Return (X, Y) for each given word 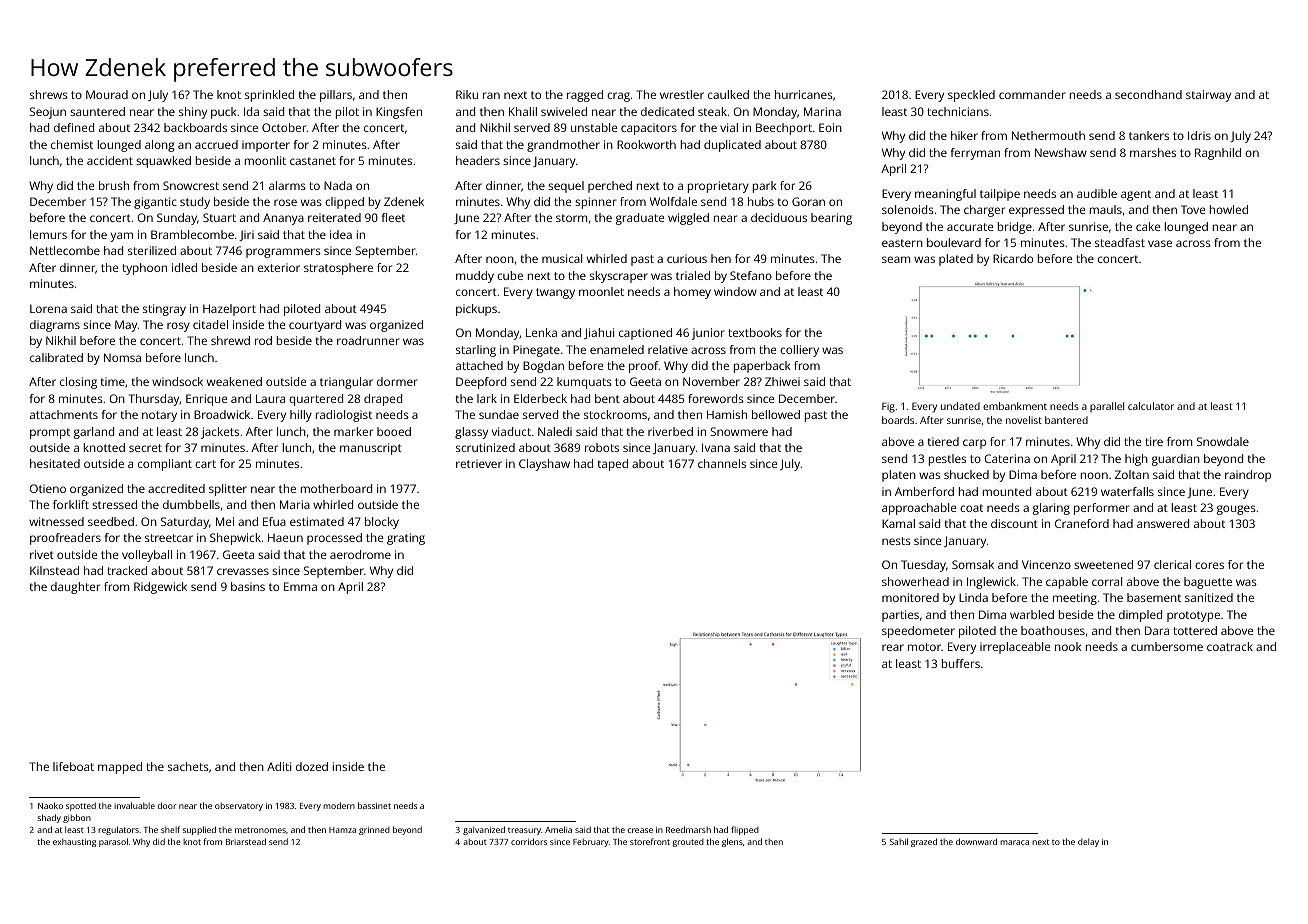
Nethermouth (1048, 135)
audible (1097, 193)
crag (618, 97)
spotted (81, 806)
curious (687, 258)
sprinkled (269, 96)
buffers (961, 663)
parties (900, 616)
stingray (164, 310)
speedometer (918, 632)
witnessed (56, 521)
